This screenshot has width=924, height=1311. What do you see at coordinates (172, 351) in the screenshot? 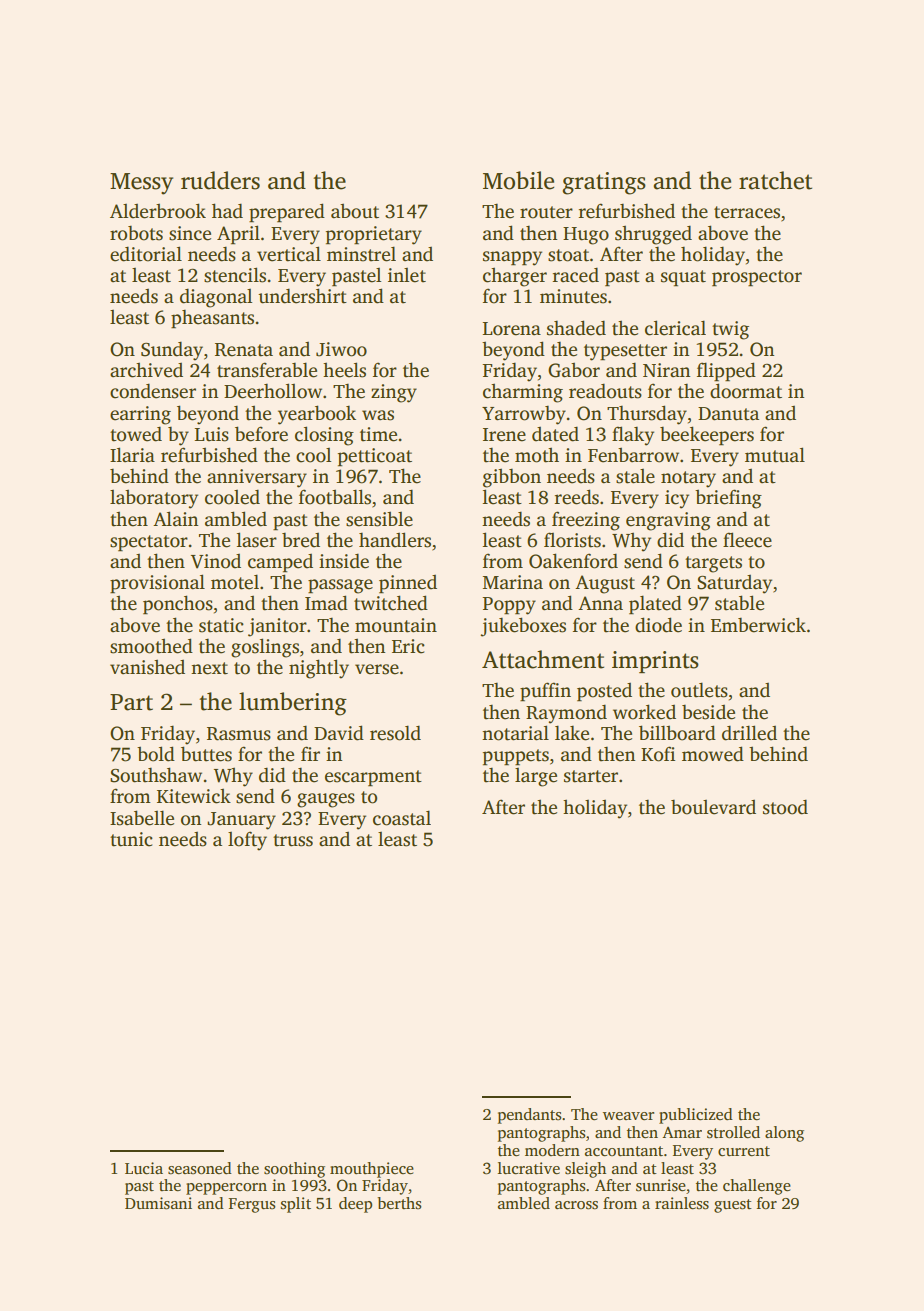
I see `Sunday` at bounding box center [172, 351].
